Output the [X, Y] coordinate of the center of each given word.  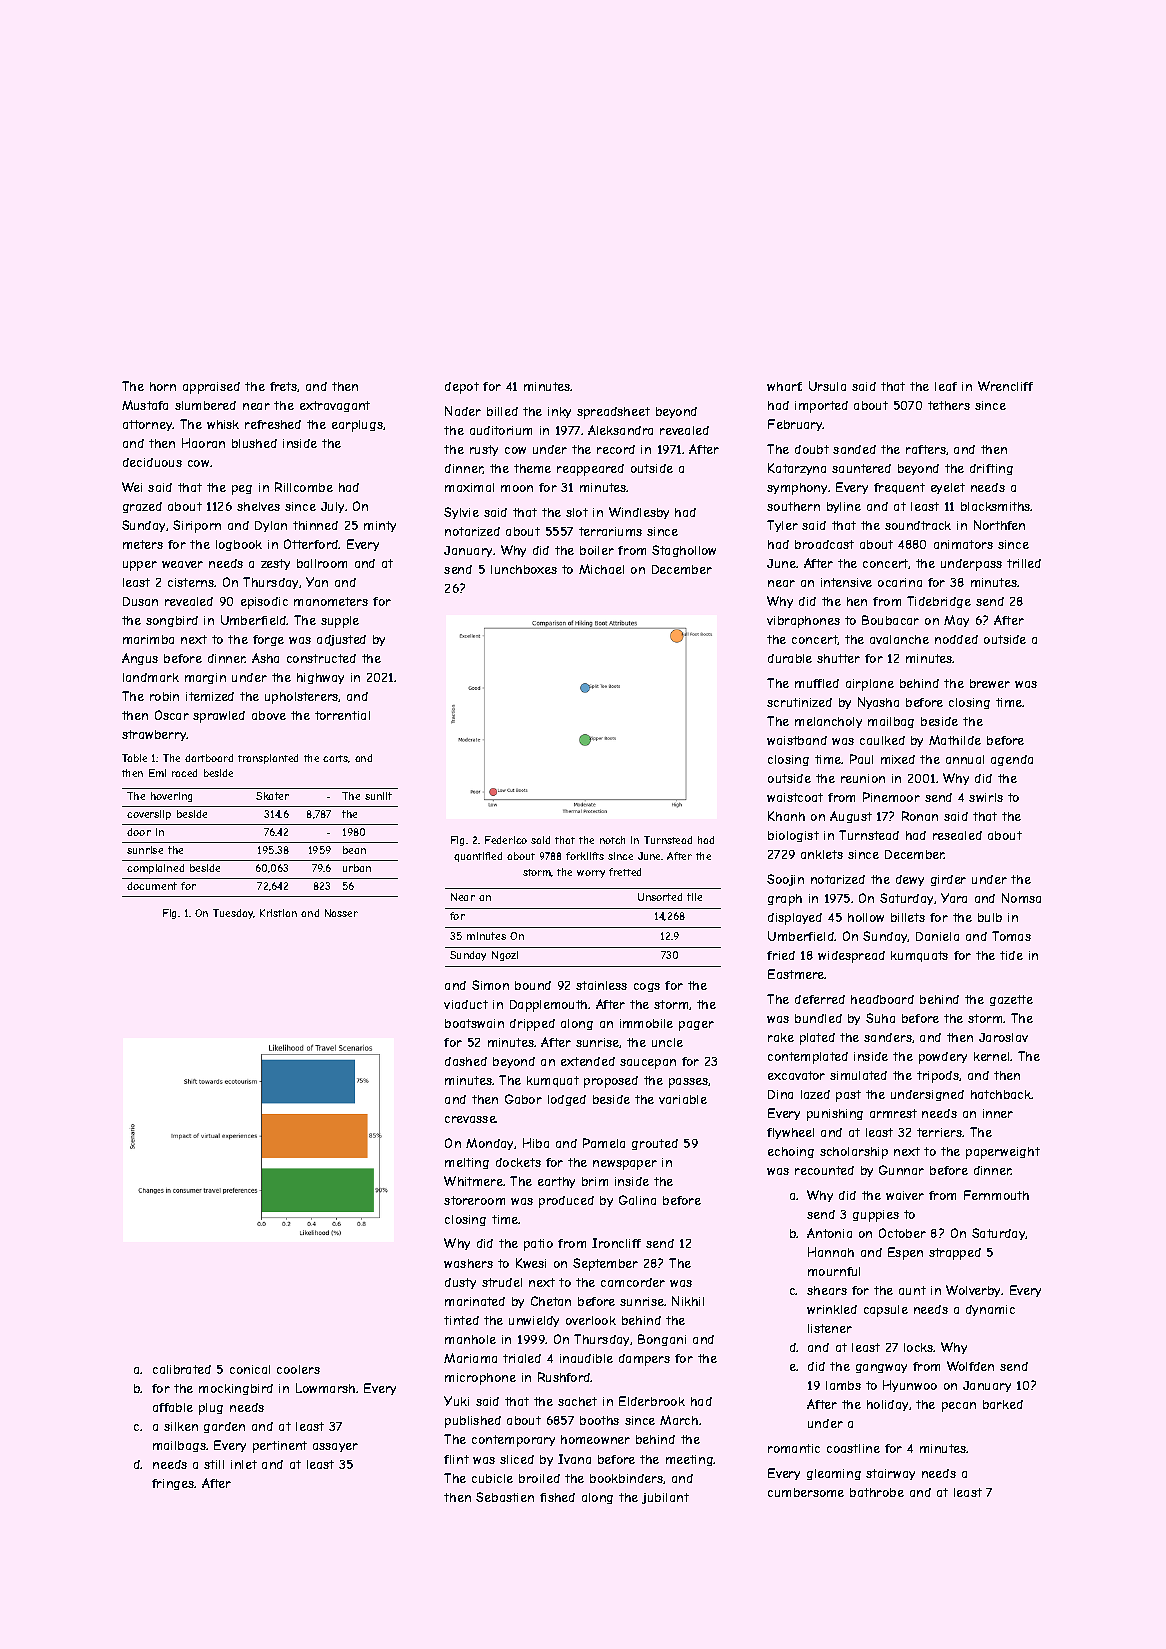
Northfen [999, 525]
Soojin [785, 880]
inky [559, 412]
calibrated [182, 1369]
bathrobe [877, 1492]
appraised [211, 388]
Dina [780, 1094]
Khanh [786, 816]
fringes [173, 1484]
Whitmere [473, 1181]
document [152, 886]
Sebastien [505, 1497]
